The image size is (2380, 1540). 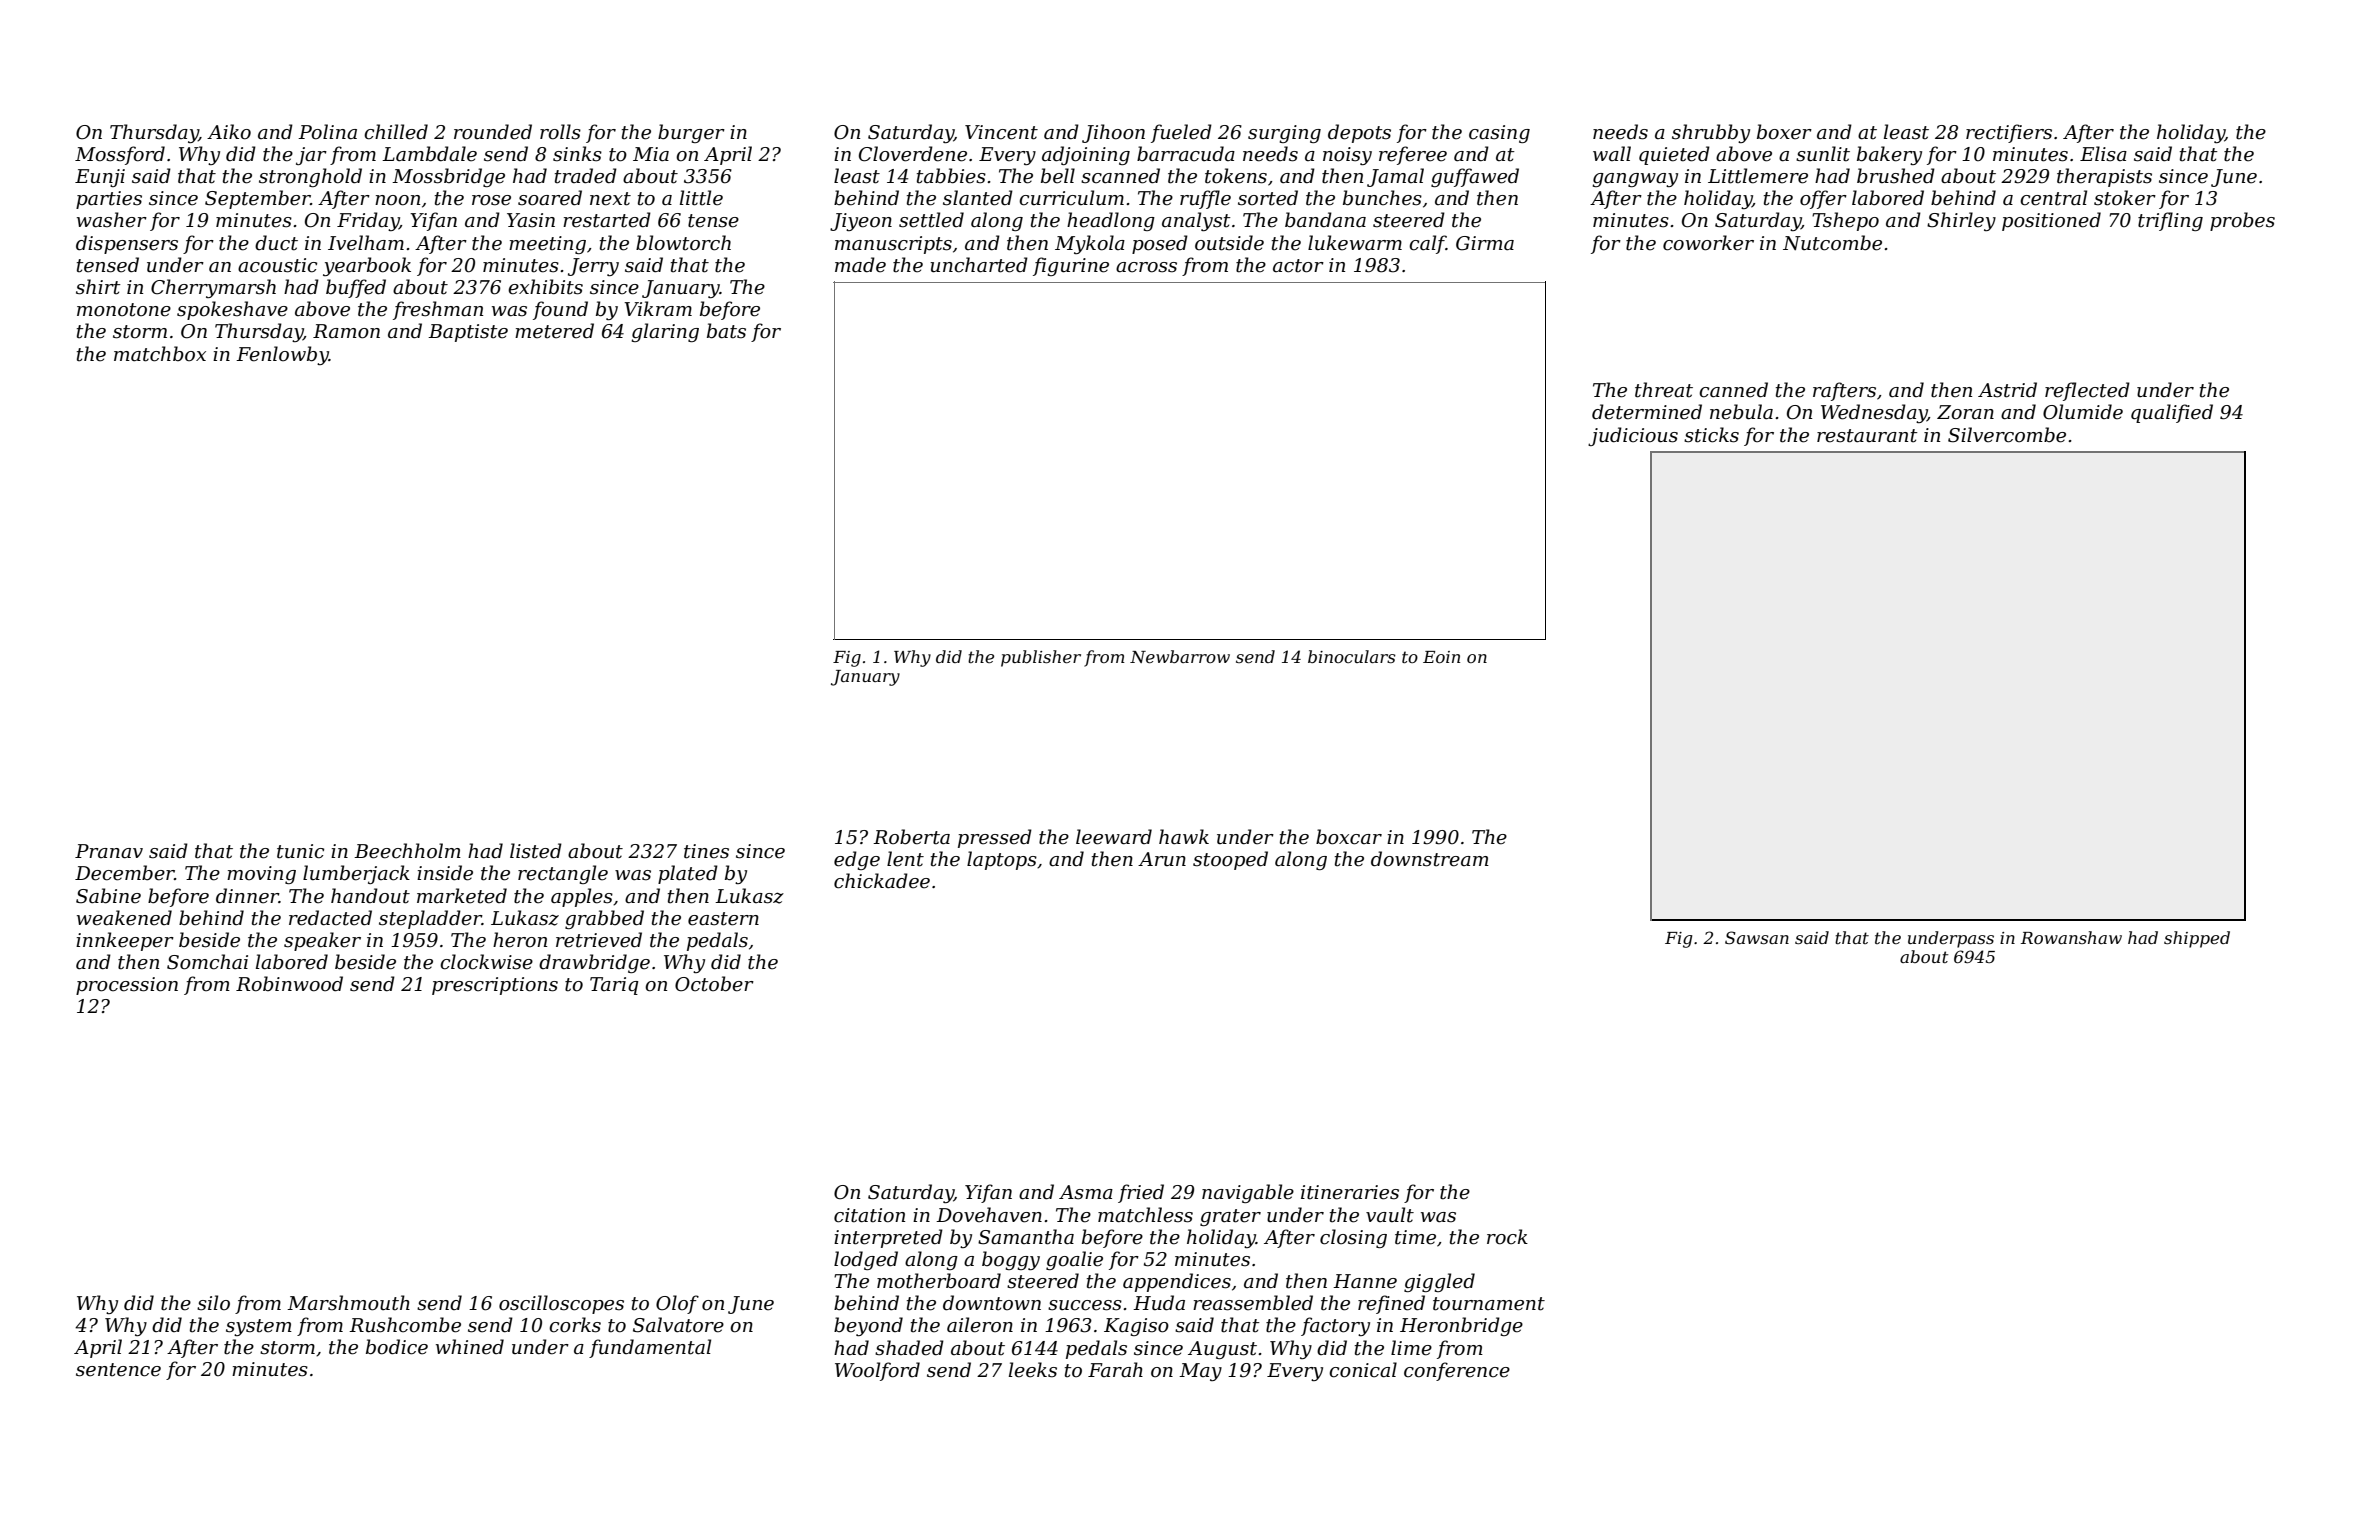 What do you see at coordinates (213, 1303) in the image?
I see `silo` at bounding box center [213, 1303].
